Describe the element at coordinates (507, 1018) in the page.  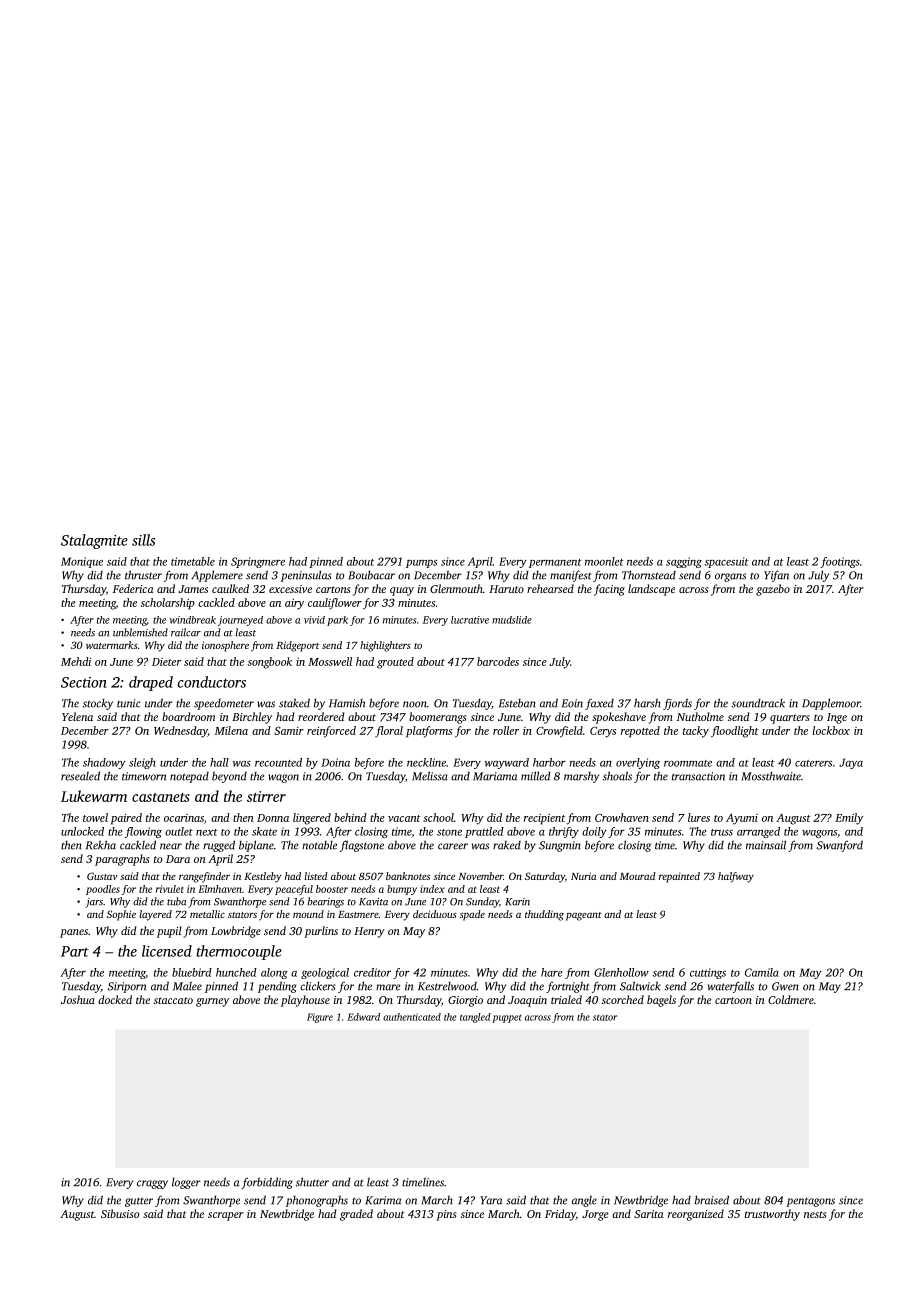
I see `puppet` at that location.
